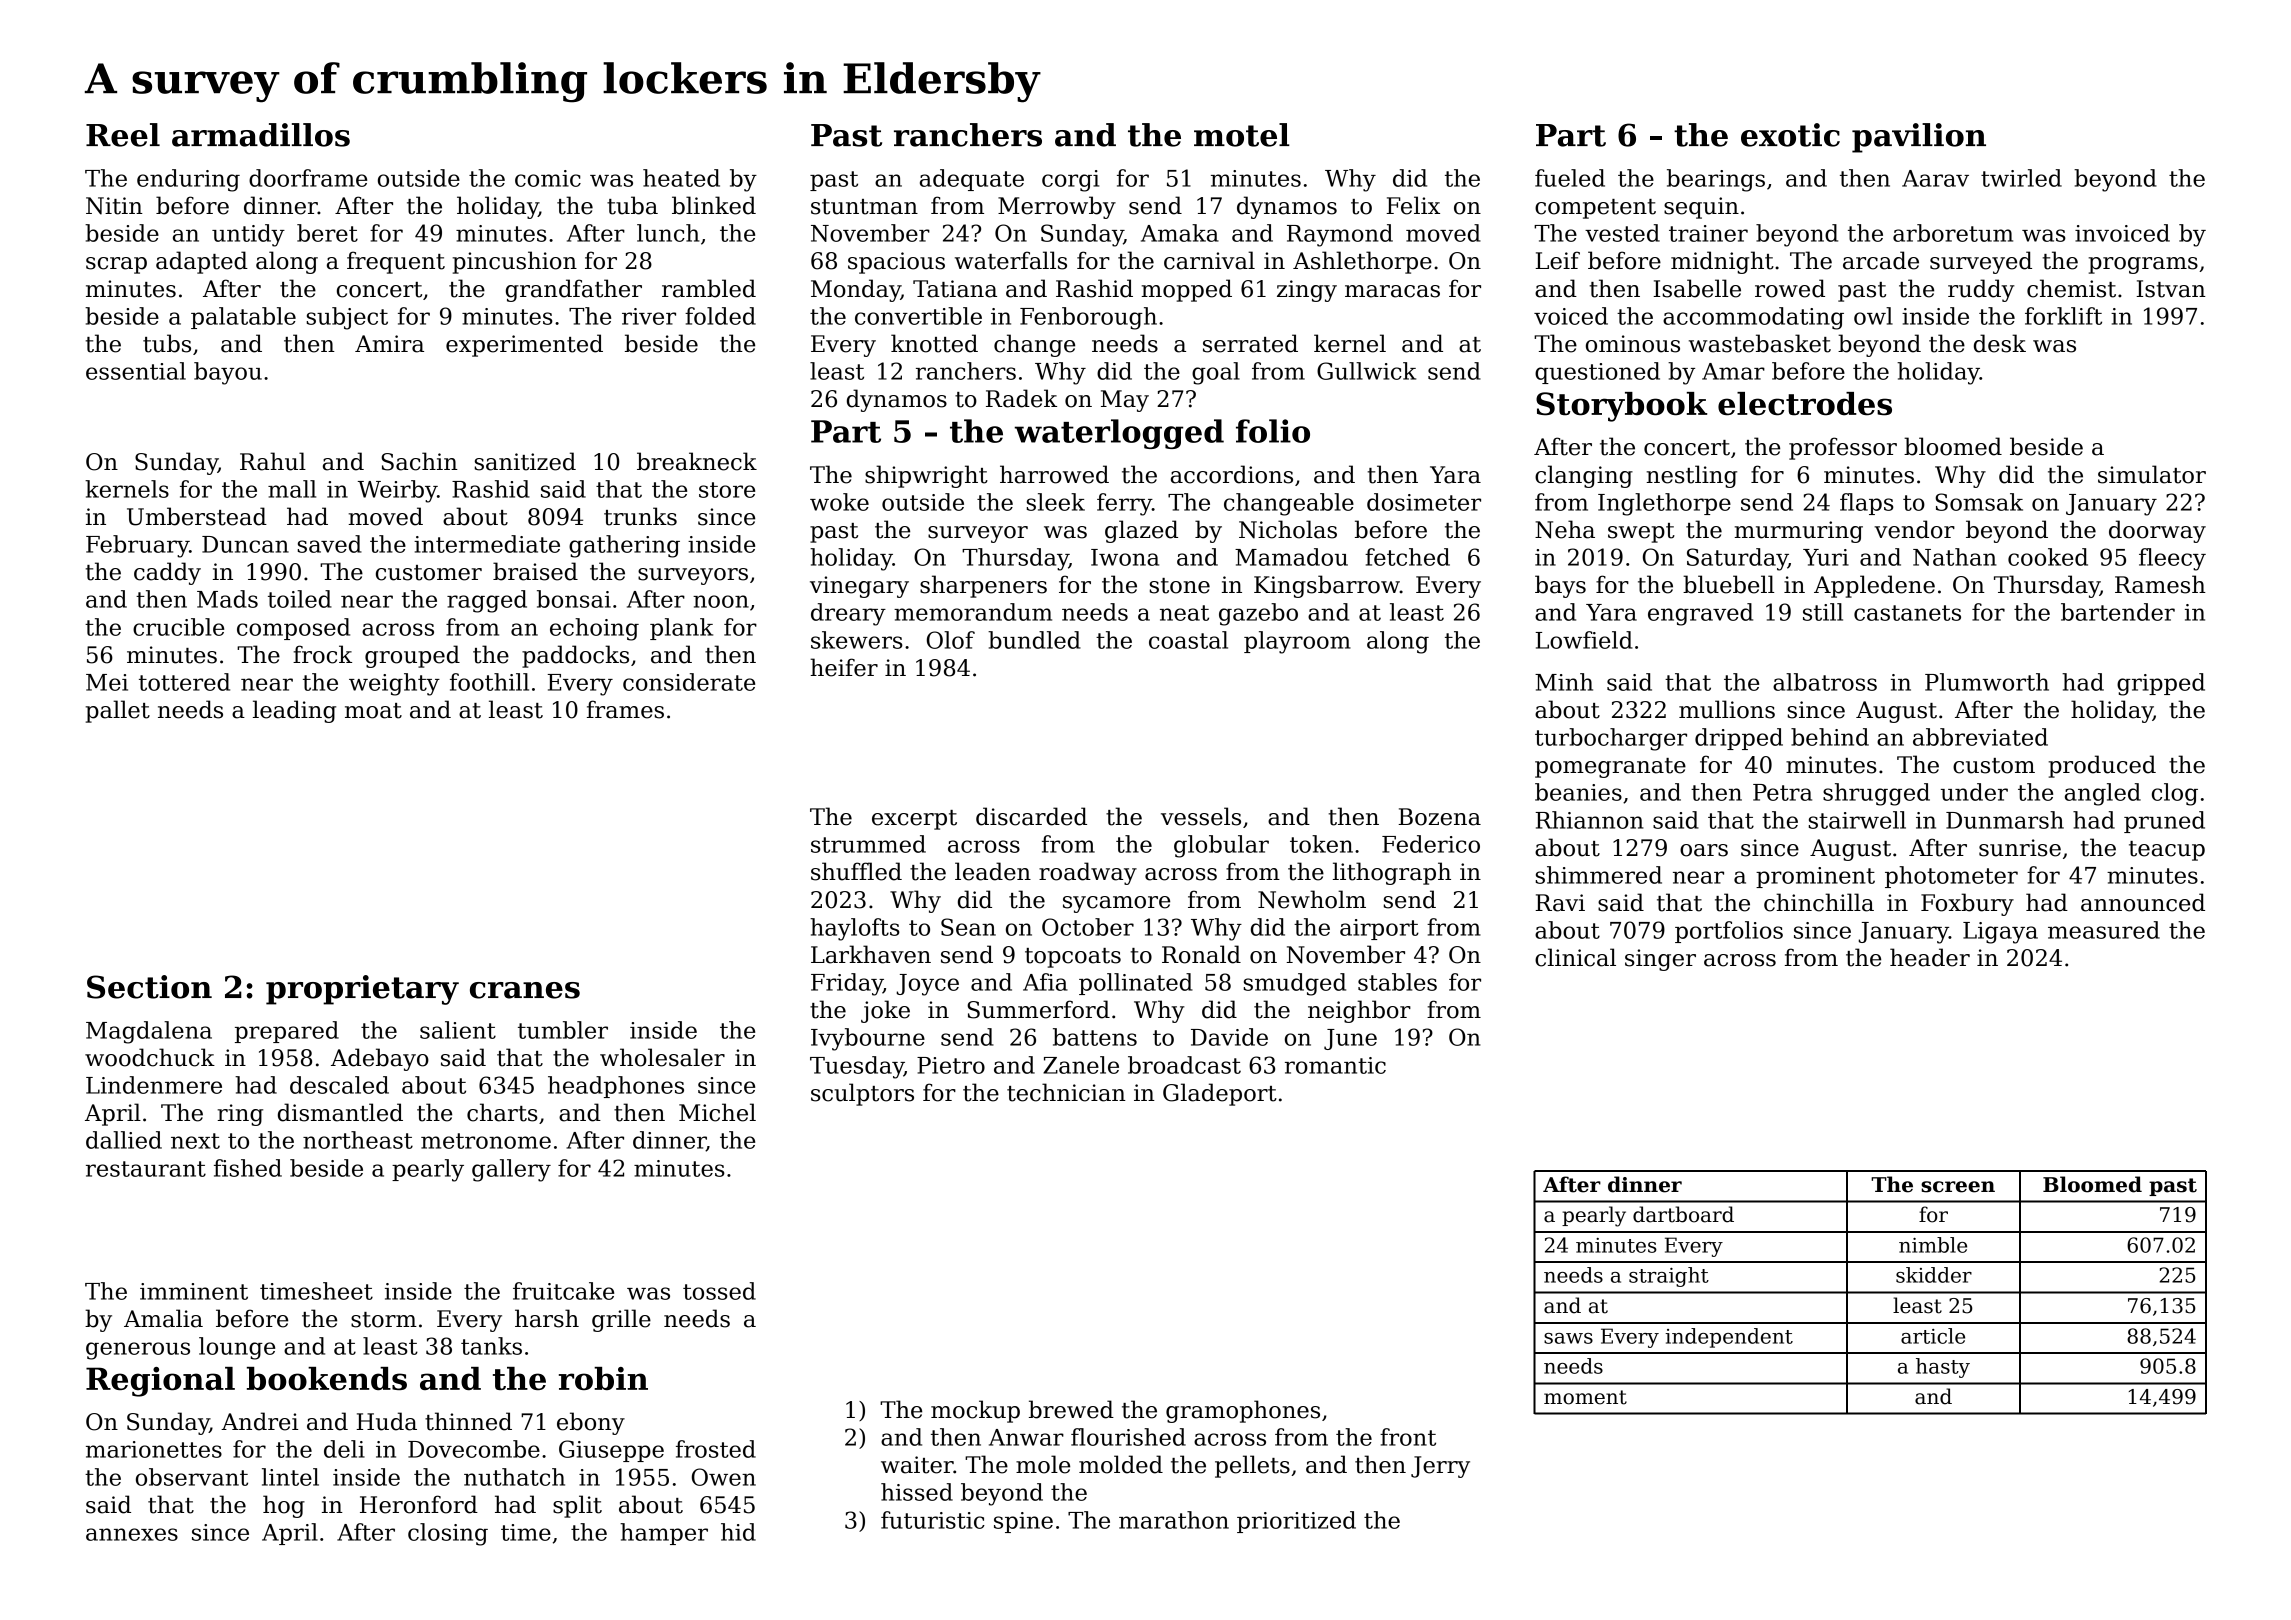  What do you see at coordinates (1242, 135) in the screenshot?
I see `motel` at bounding box center [1242, 135].
